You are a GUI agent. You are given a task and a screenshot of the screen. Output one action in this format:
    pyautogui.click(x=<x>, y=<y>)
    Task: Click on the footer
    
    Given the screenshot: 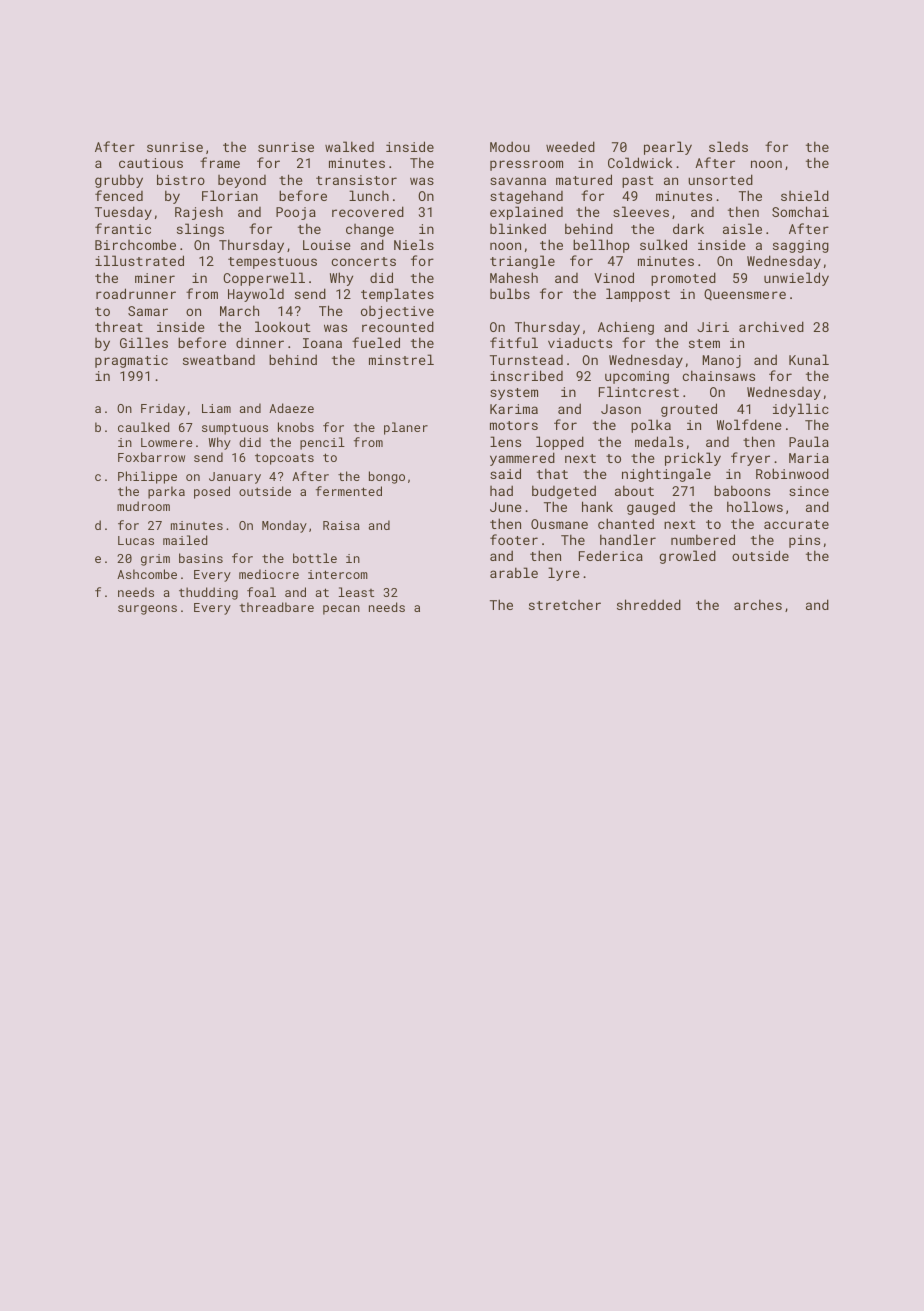 What is the action you would take?
    pyautogui.click(x=514, y=539)
